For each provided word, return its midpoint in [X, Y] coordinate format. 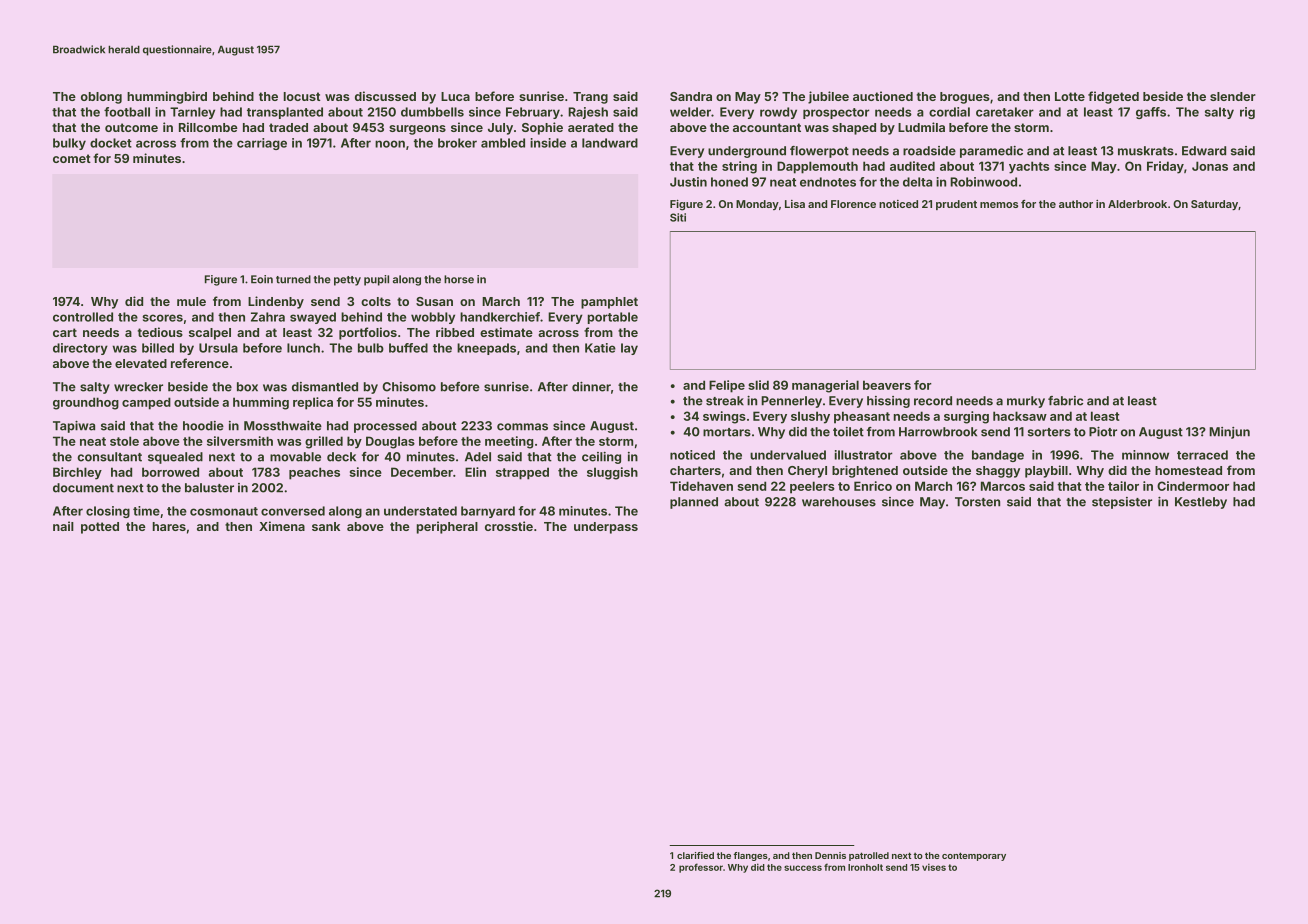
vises [934, 867]
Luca [455, 96]
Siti [678, 217]
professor [701, 868]
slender [1233, 96]
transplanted [285, 113]
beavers [887, 385]
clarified [695, 855]
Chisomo [409, 387]
